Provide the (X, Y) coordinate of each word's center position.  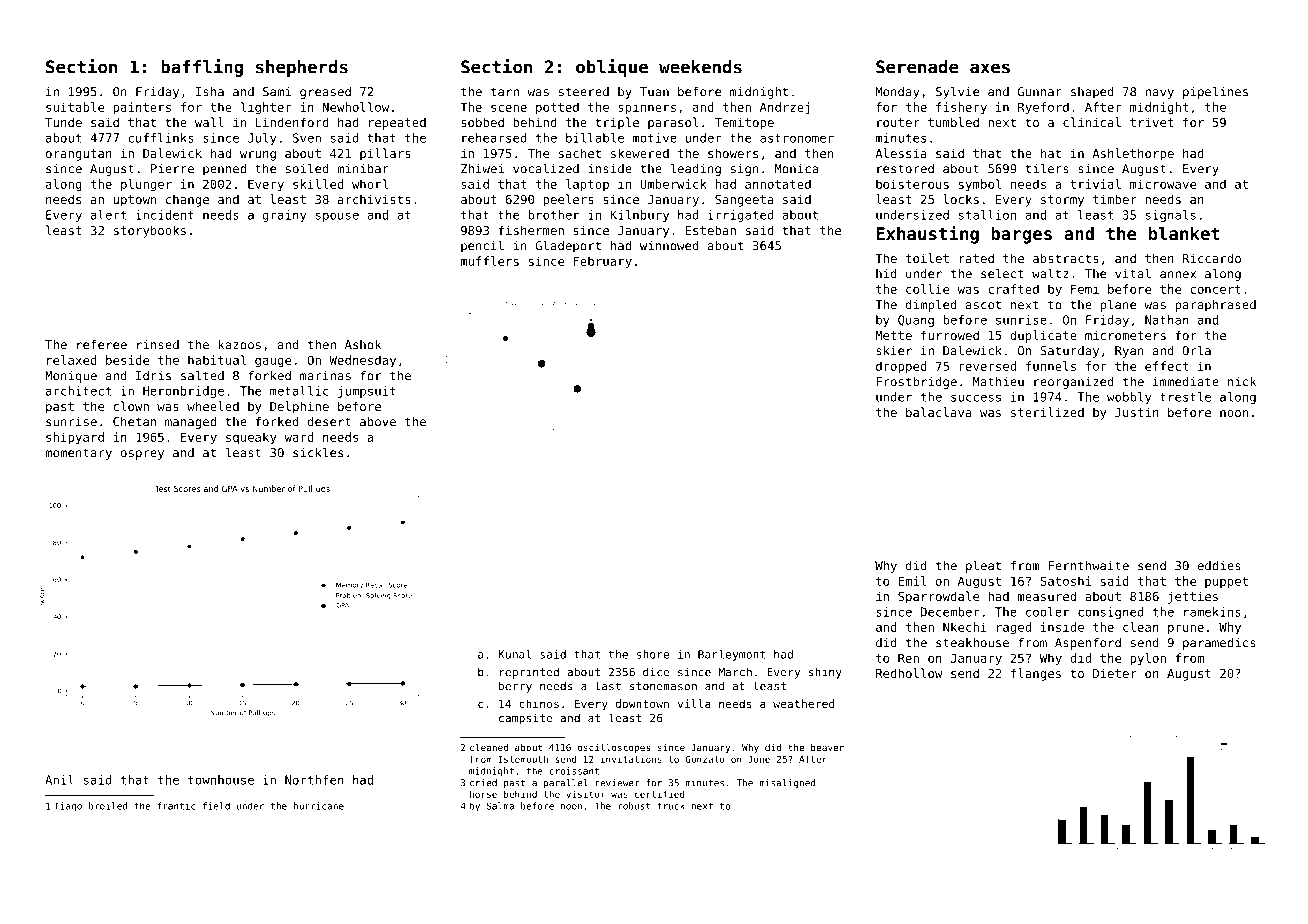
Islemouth (523, 759)
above (378, 422)
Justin (1137, 412)
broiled (108, 806)
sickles (318, 452)
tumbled (953, 122)
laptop (587, 185)
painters (142, 108)
